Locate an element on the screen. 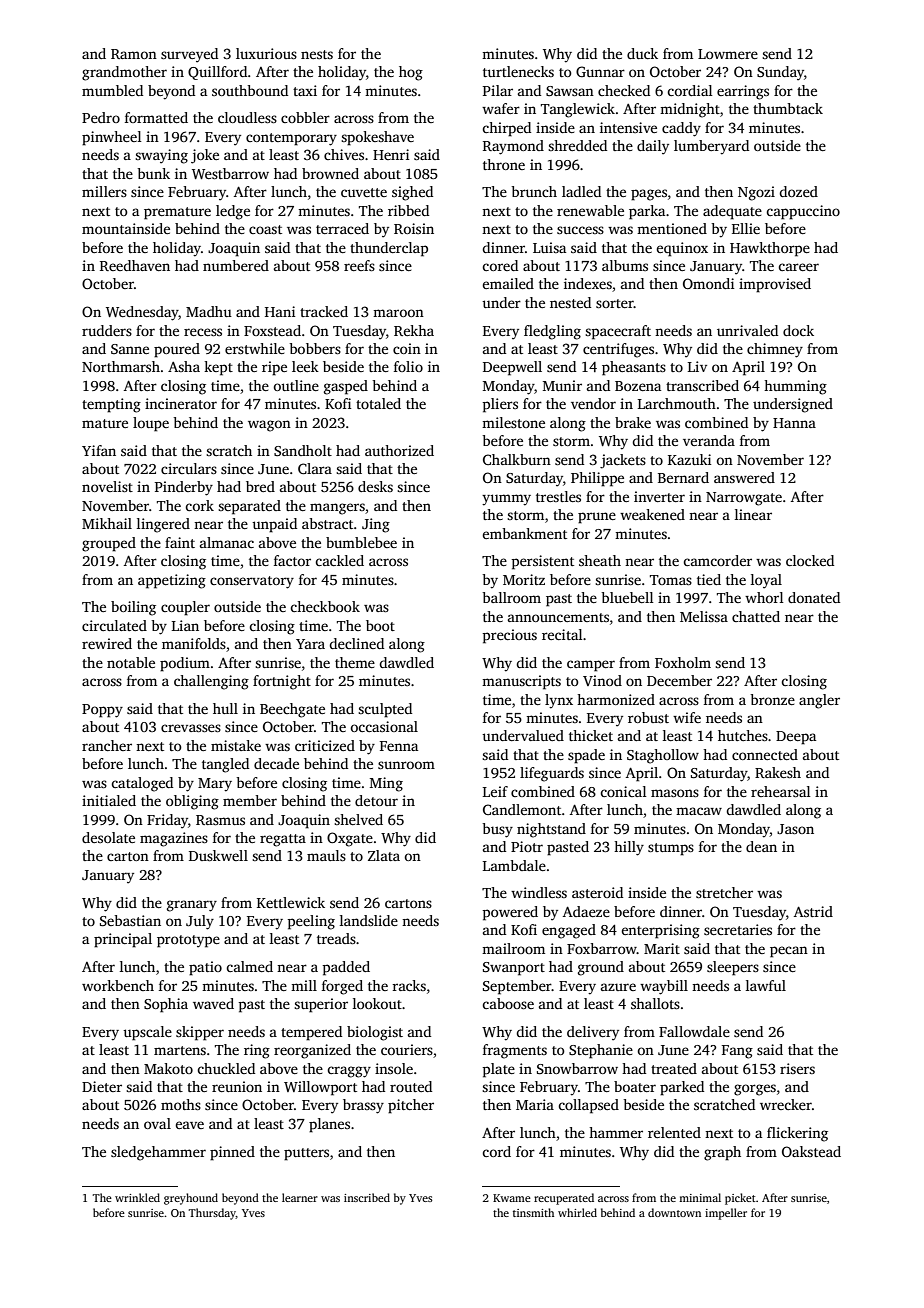 The image size is (924, 1308). Rekha is located at coordinates (414, 330).
